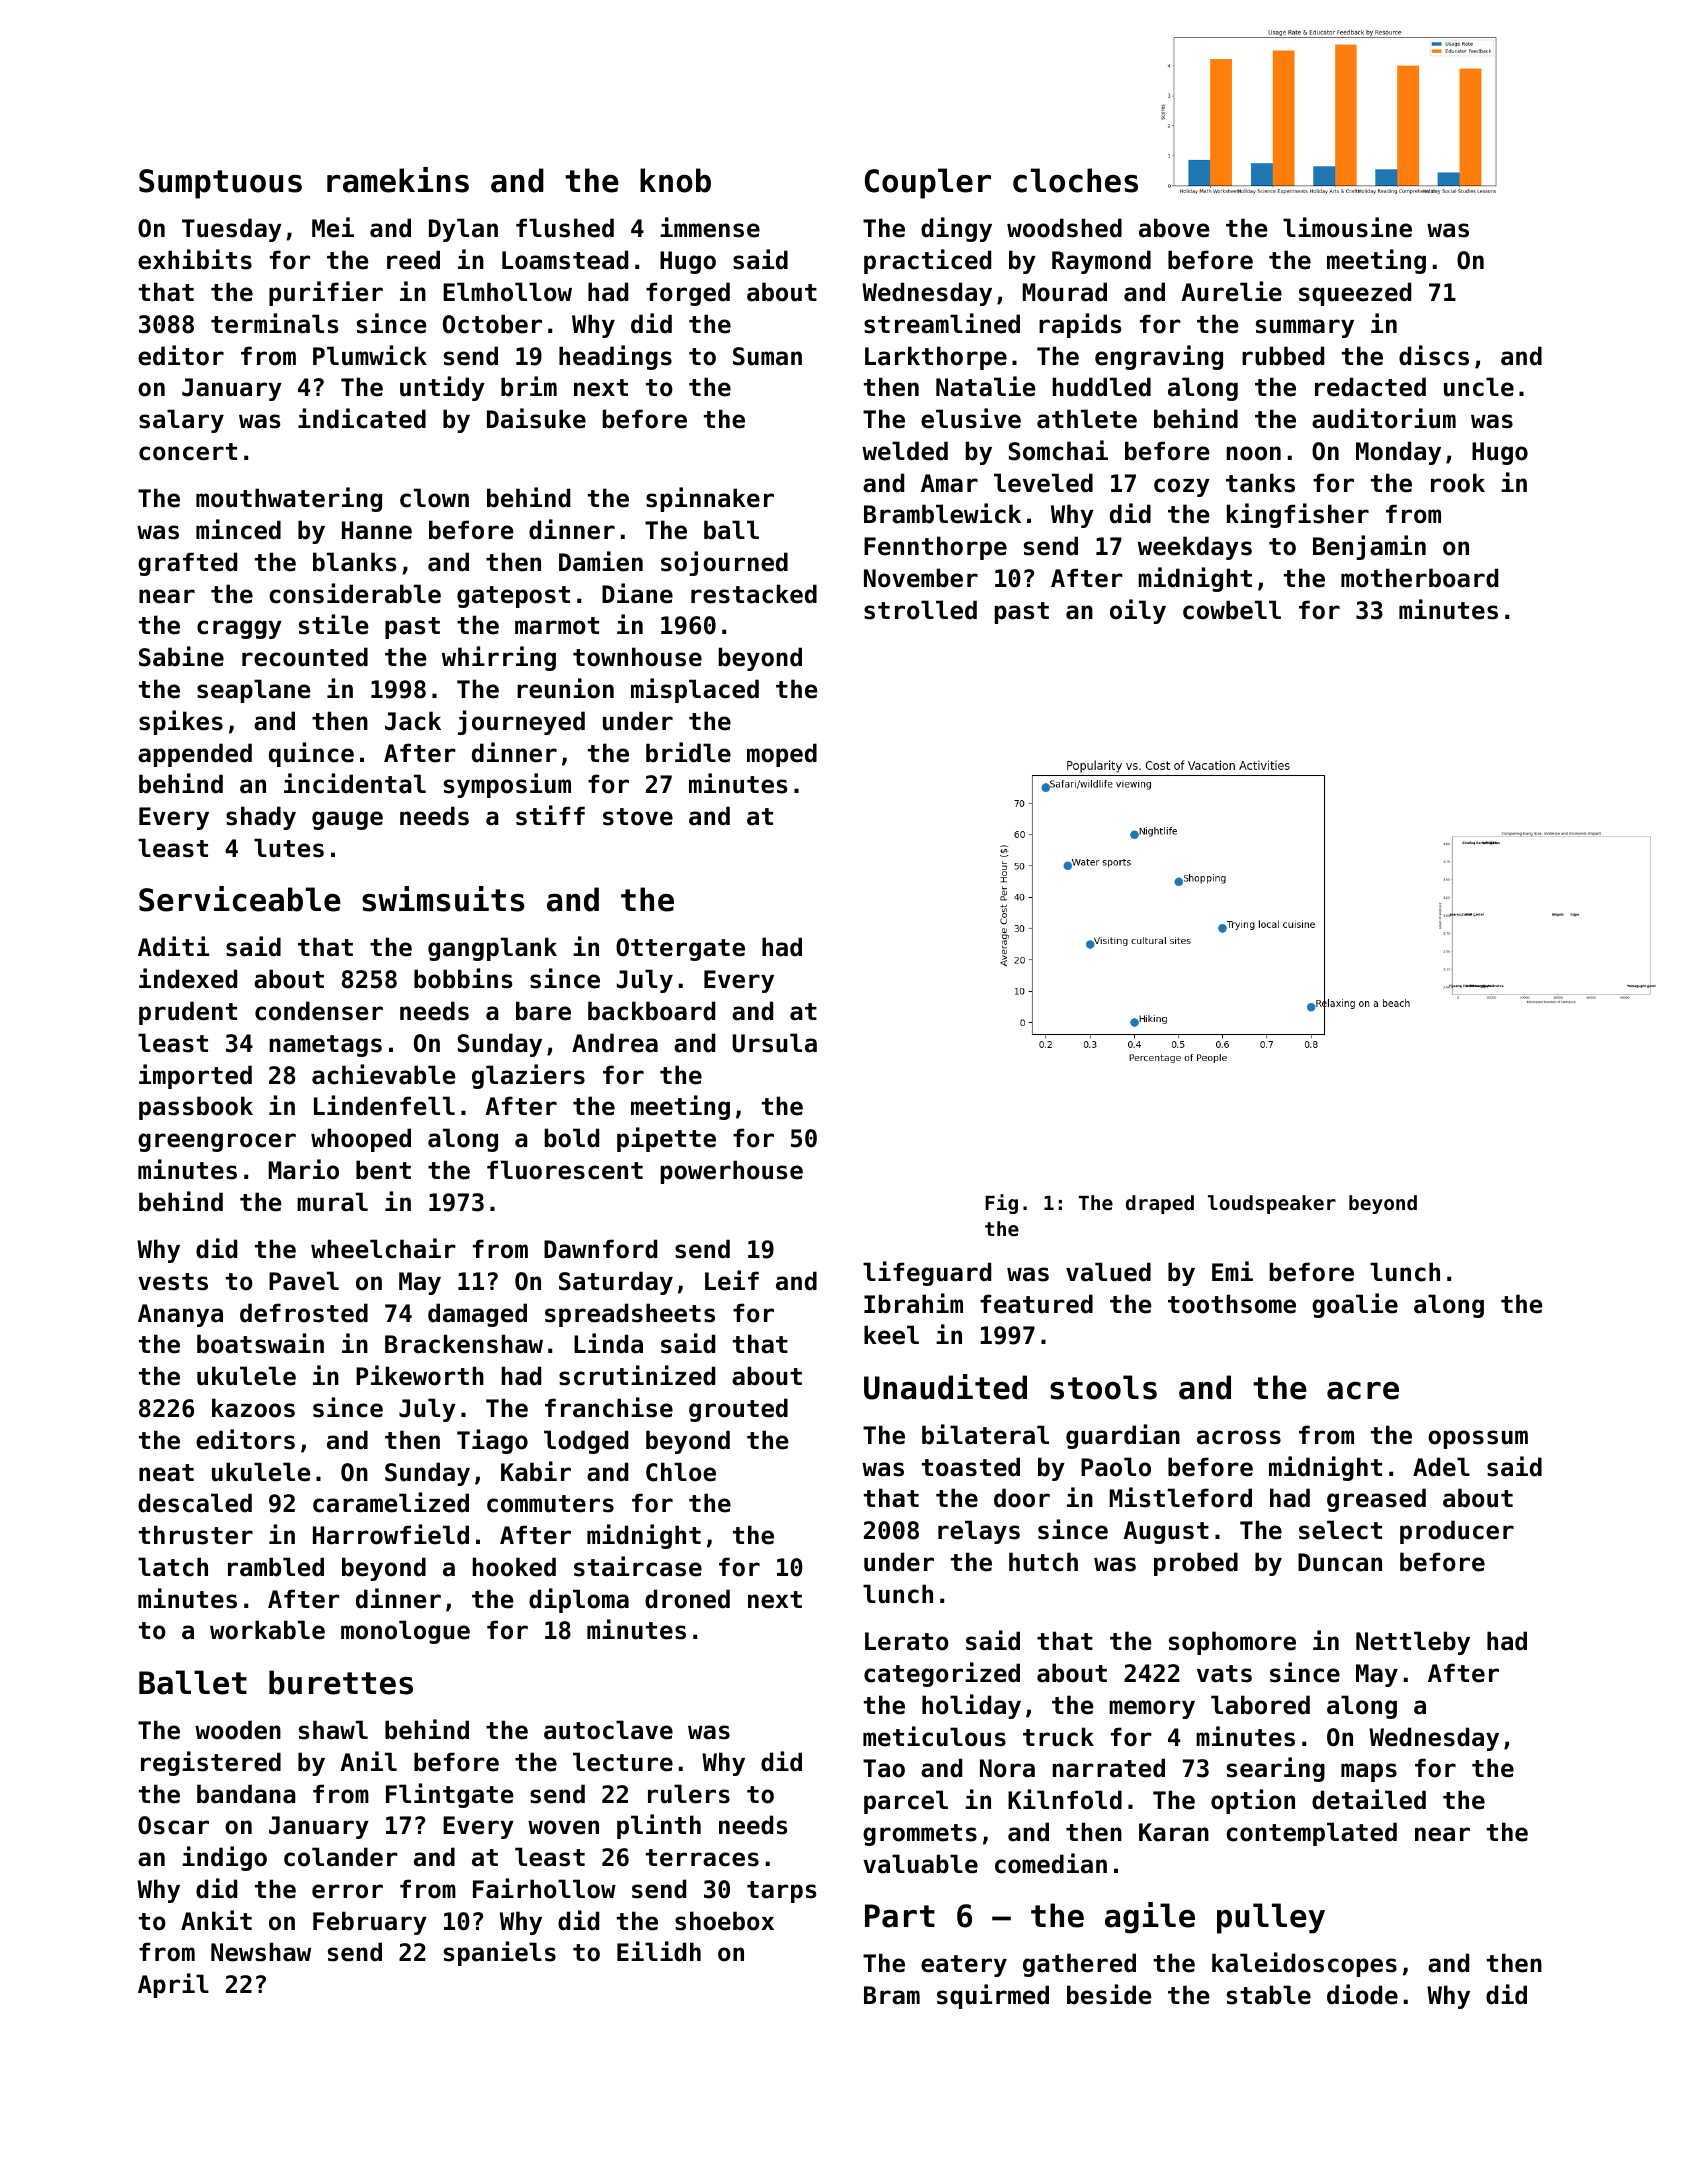  Describe the element at coordinates (935, 548) in the document. I see `Fennthorpe` at that location.
